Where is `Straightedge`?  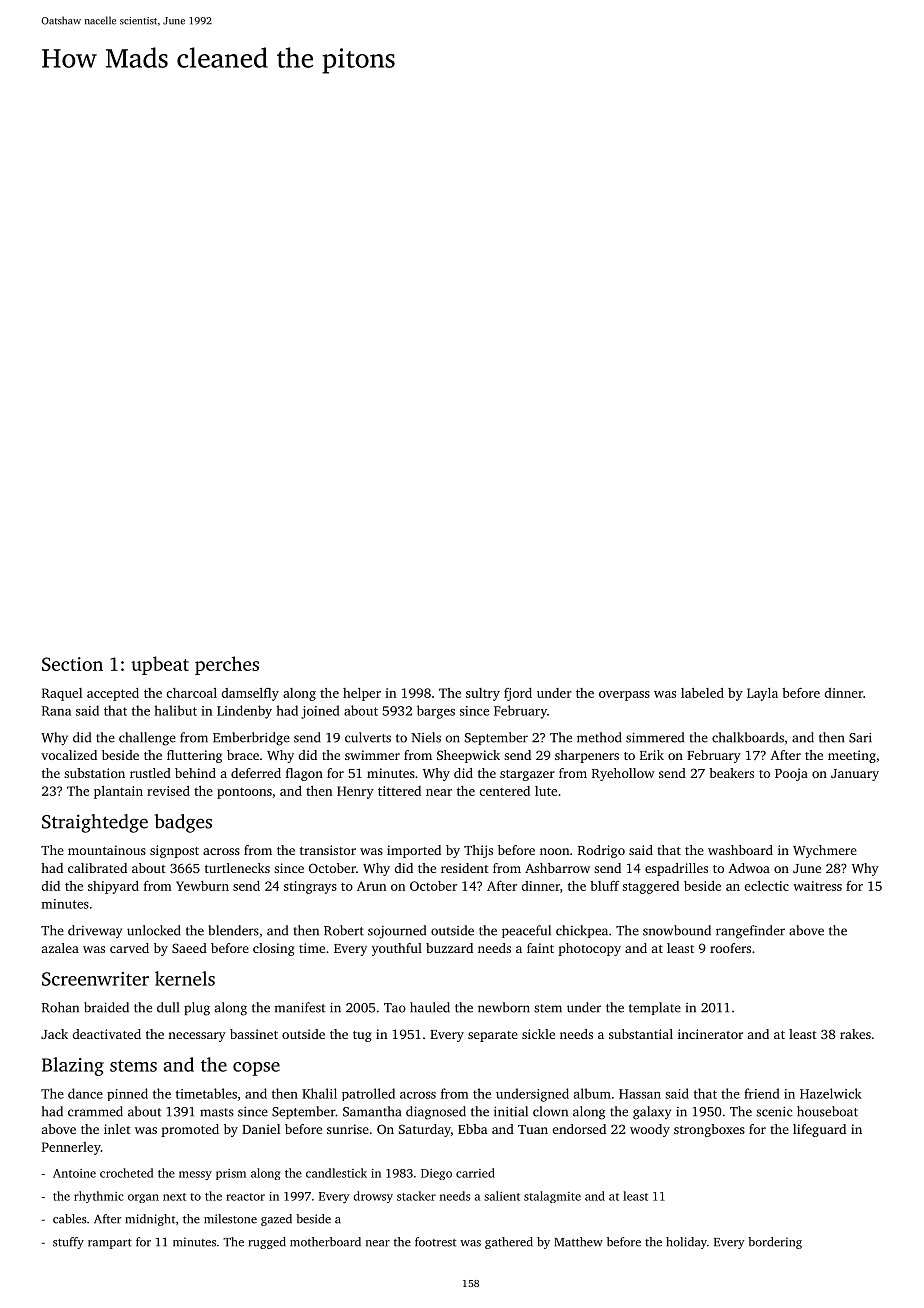
Straightedge is located at coordinates (95, 823).
